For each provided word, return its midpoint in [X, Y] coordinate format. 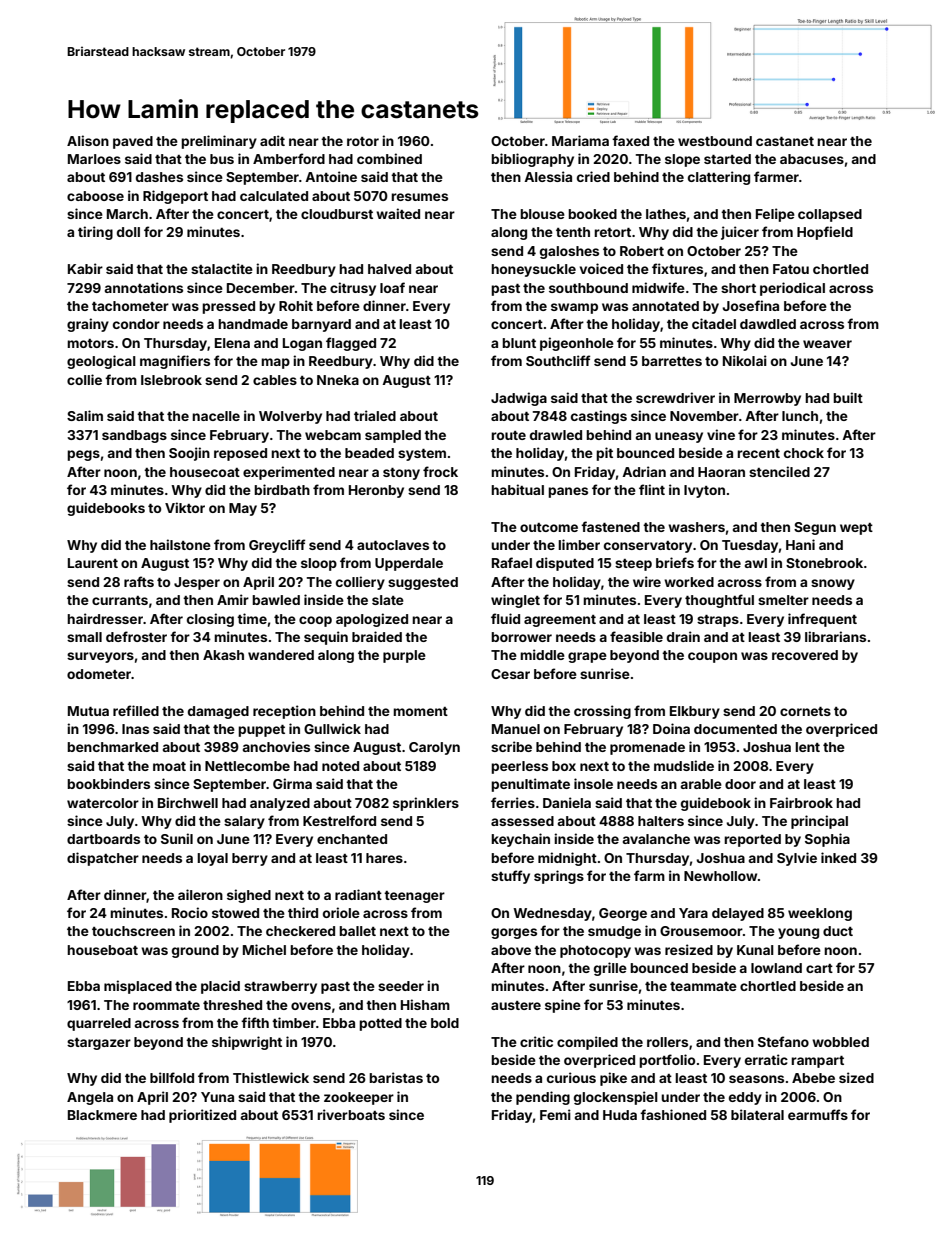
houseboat [102, 950]
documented [735, 729]
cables [275, 380]
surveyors [100, 657]
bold [445, 1023]
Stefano [783, 1041]
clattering [719, 178]
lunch [800, 416]
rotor [363, 141]
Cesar [510, 674]
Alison [88, 140]
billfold [172, 1077]
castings [599, 417]
